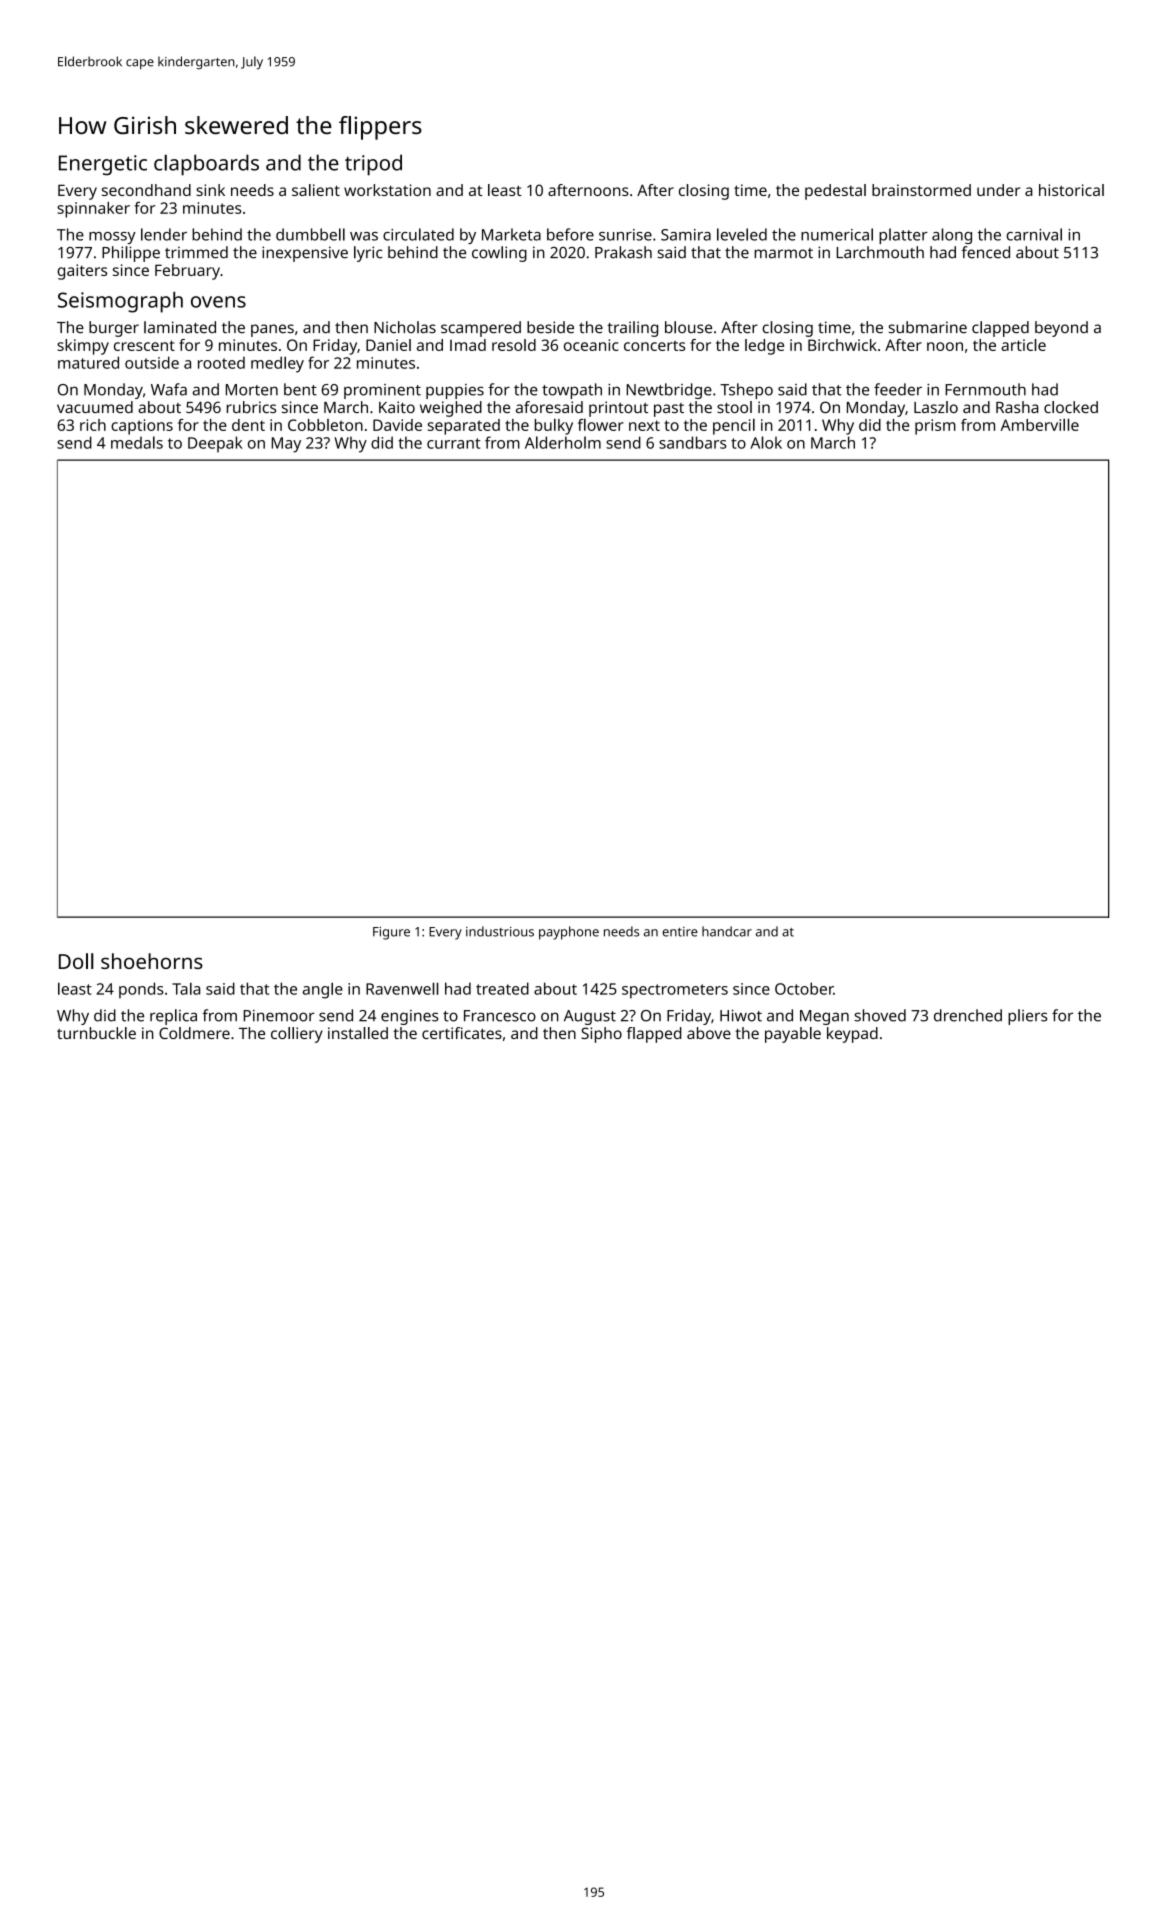  What do you see at coordinates (137, 442) in the document?
I see `medals` at bounding box center [137, 442].
